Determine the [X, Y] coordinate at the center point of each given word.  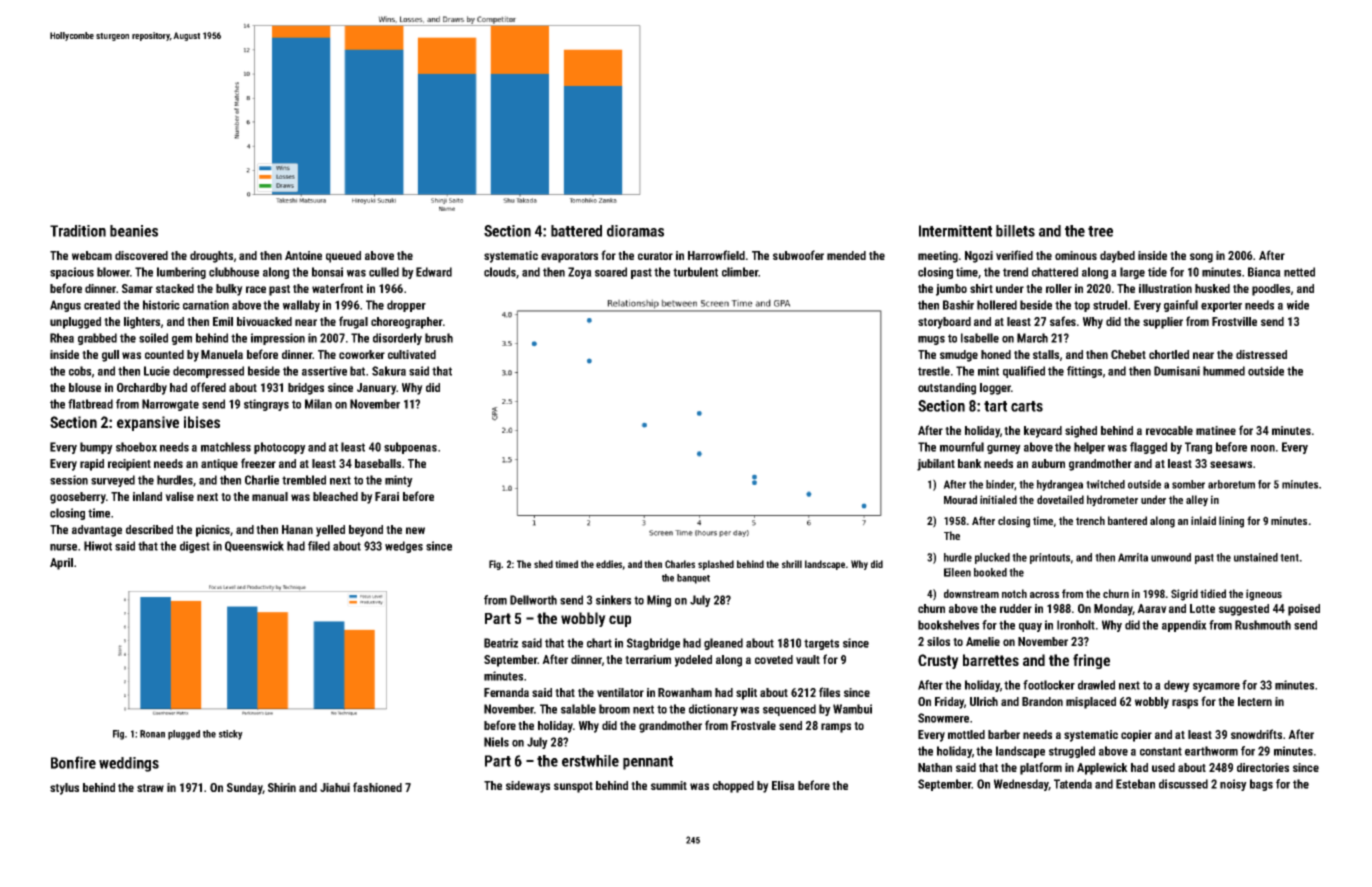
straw [150, 788]
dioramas [635, 231]
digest [195, 547]
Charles [680, 564]
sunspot [573, 787]
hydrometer [1112, 501]
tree [1100, 231]
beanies [134, 231]
